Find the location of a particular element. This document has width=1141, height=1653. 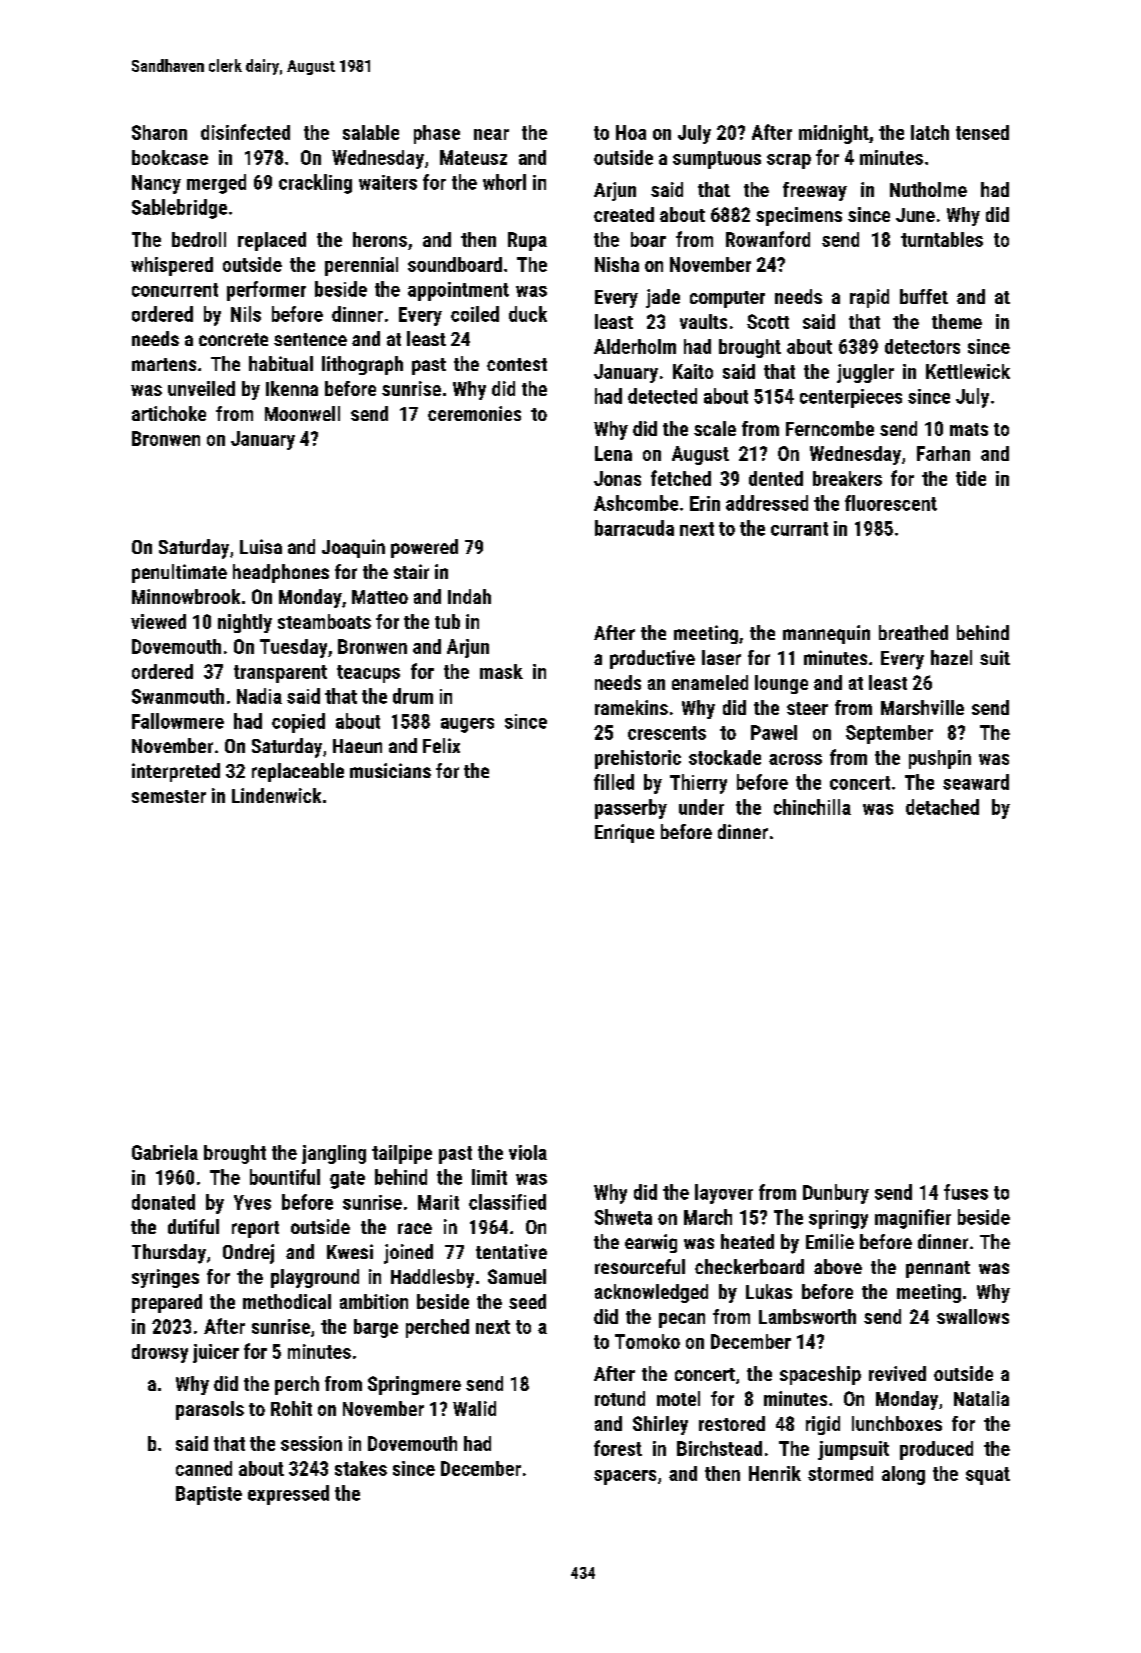

Baptiste is located at coordinates (209, 1495).
